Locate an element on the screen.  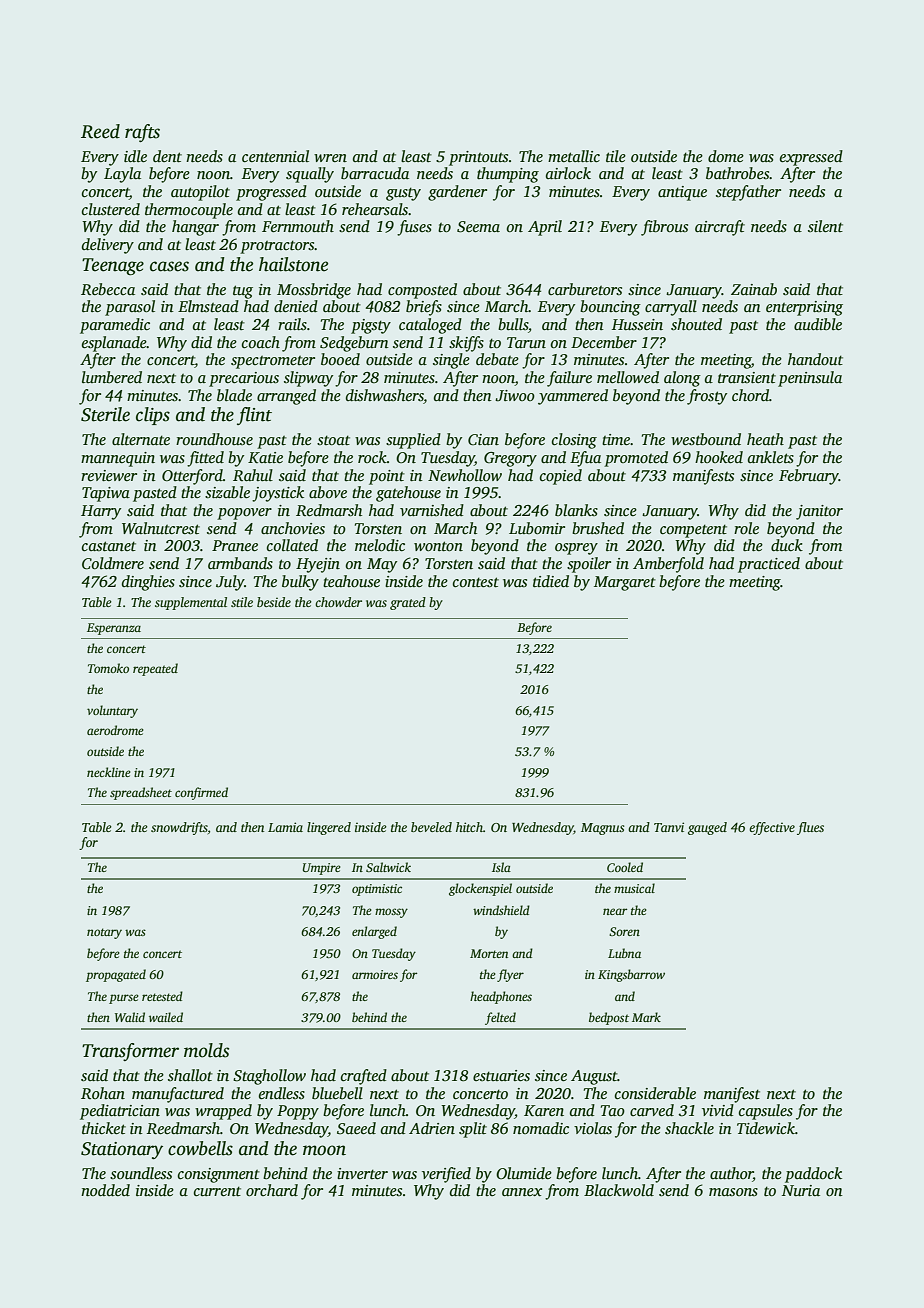
Lubomir is located at coordinates (537, 528).
